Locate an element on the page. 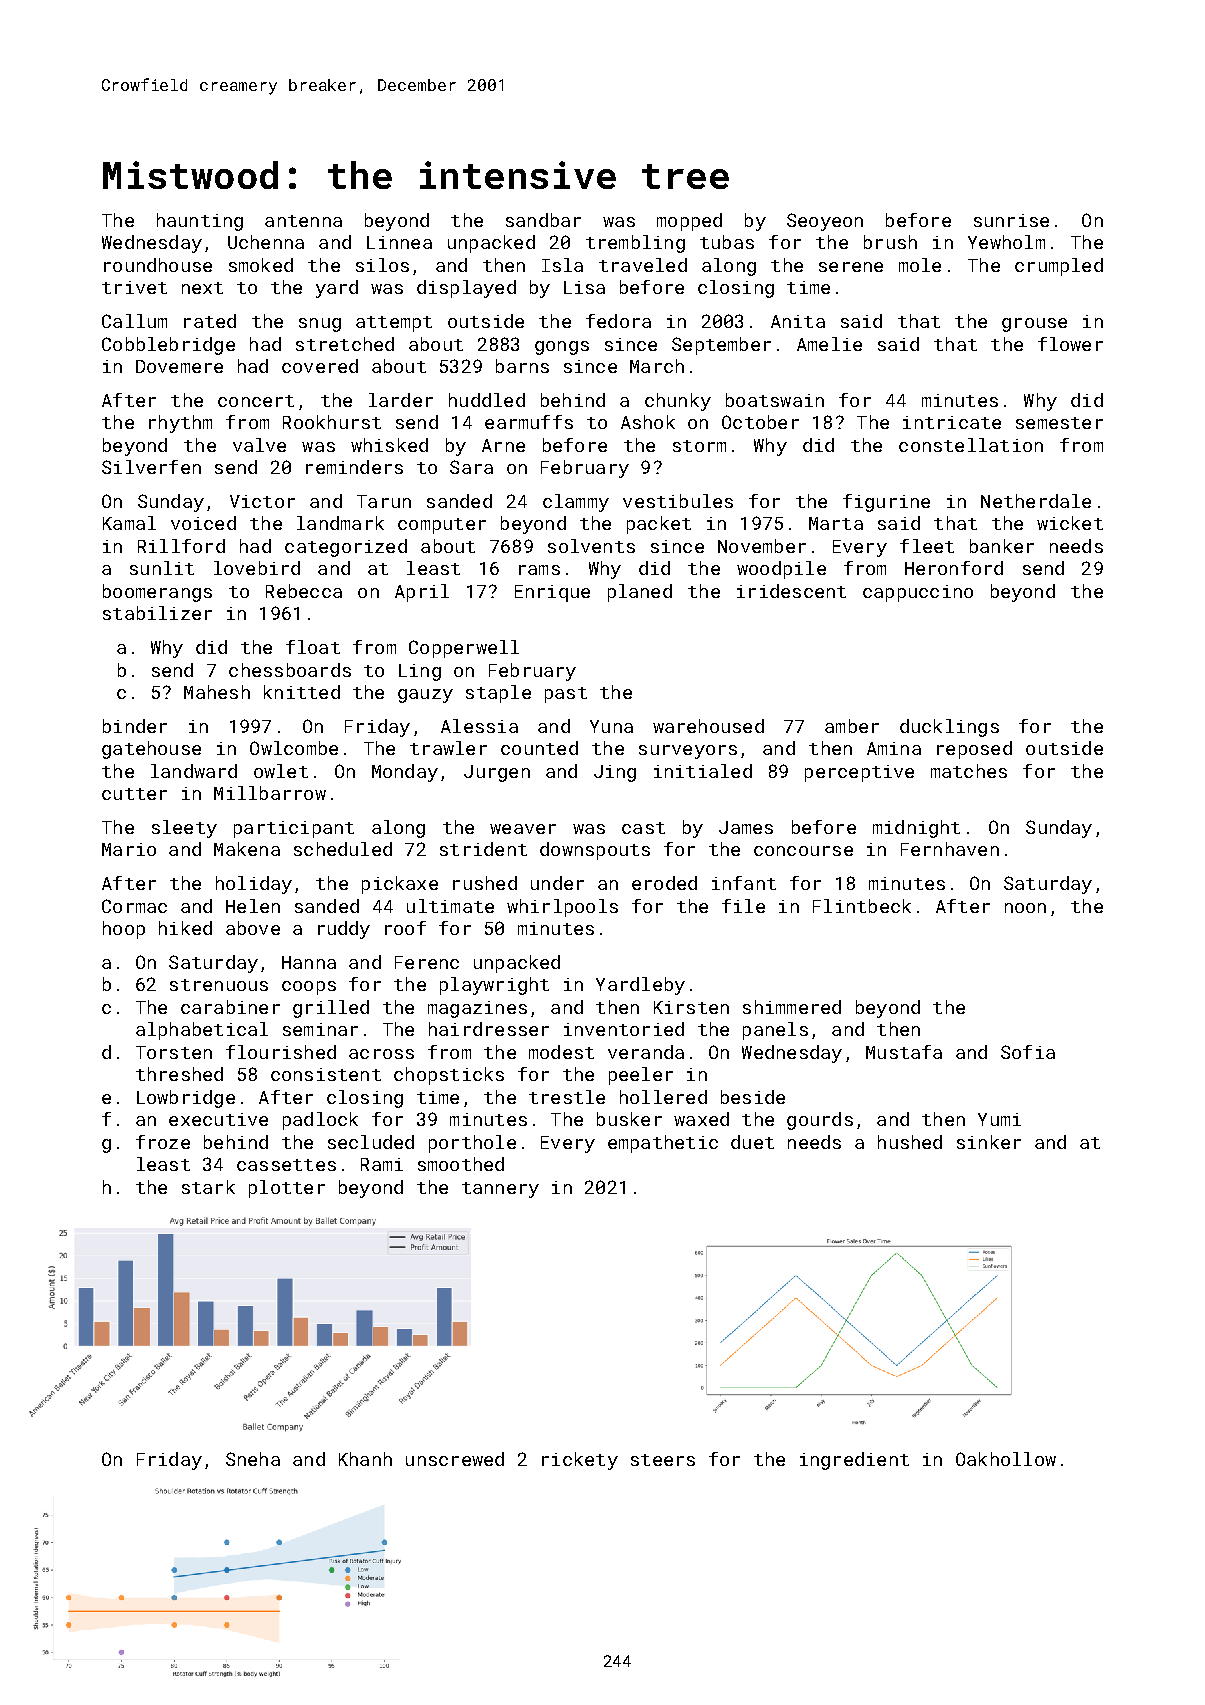 This image has height=1705, width=1205. fleet is located at coordinates (927, 546).
